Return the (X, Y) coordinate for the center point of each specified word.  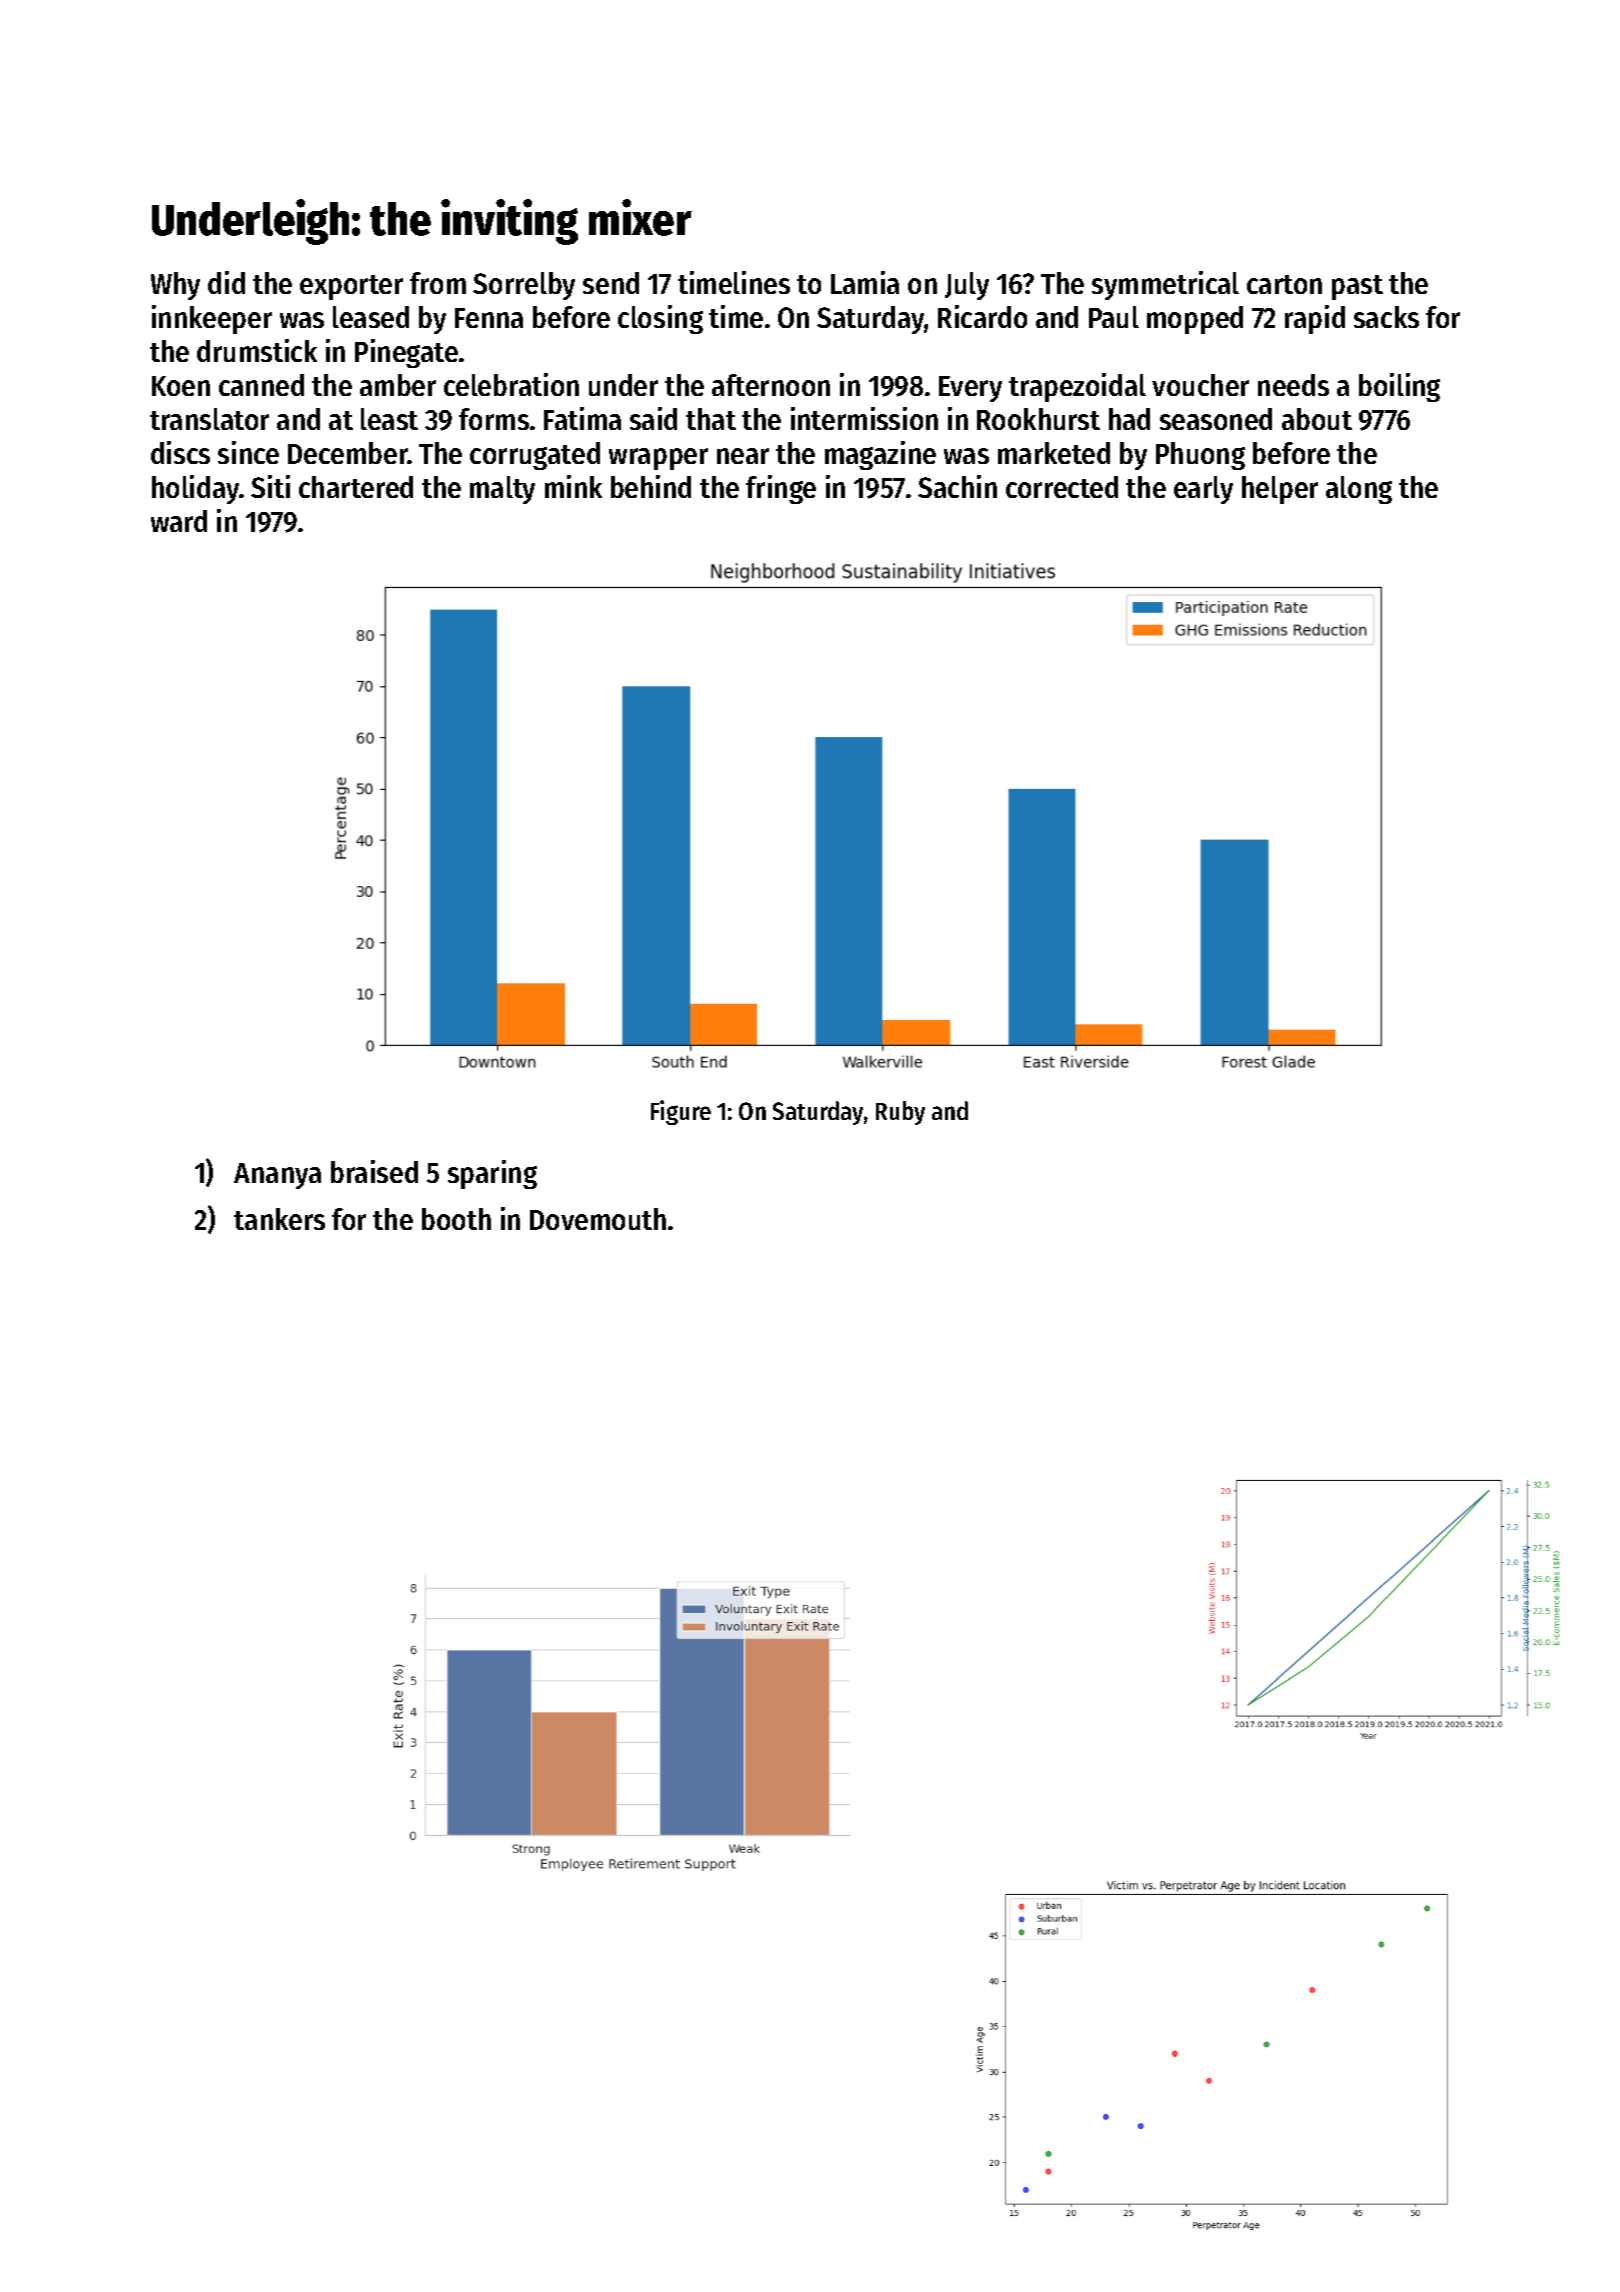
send (611, 283)
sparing (492, 1174)
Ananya (277, 1176)
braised (374, 1171)
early (1203, 490)
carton (1284, 284)
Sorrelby (524, 286)
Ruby (900, 1113)
